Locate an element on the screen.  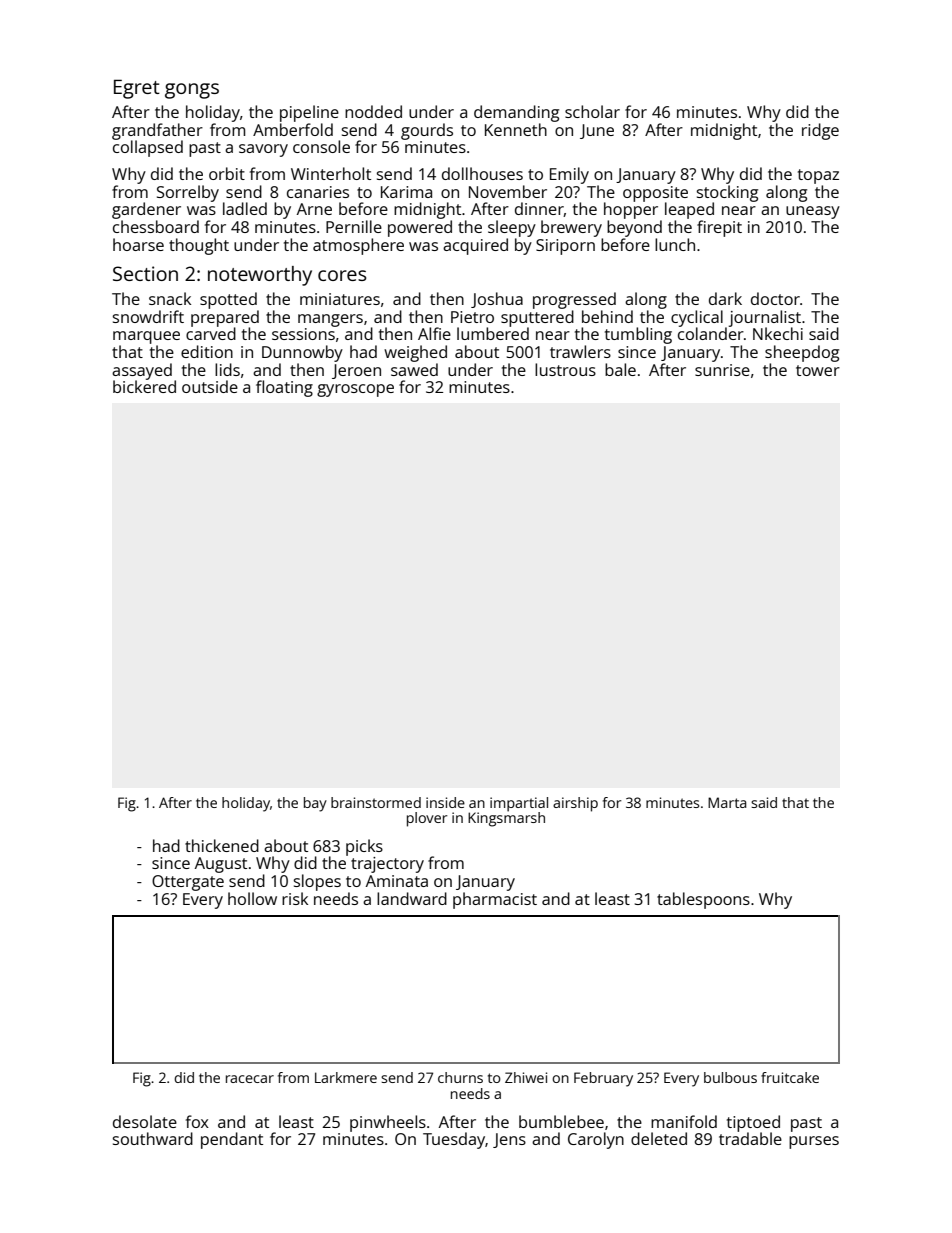
February is located at coordinates (603, 1079).
